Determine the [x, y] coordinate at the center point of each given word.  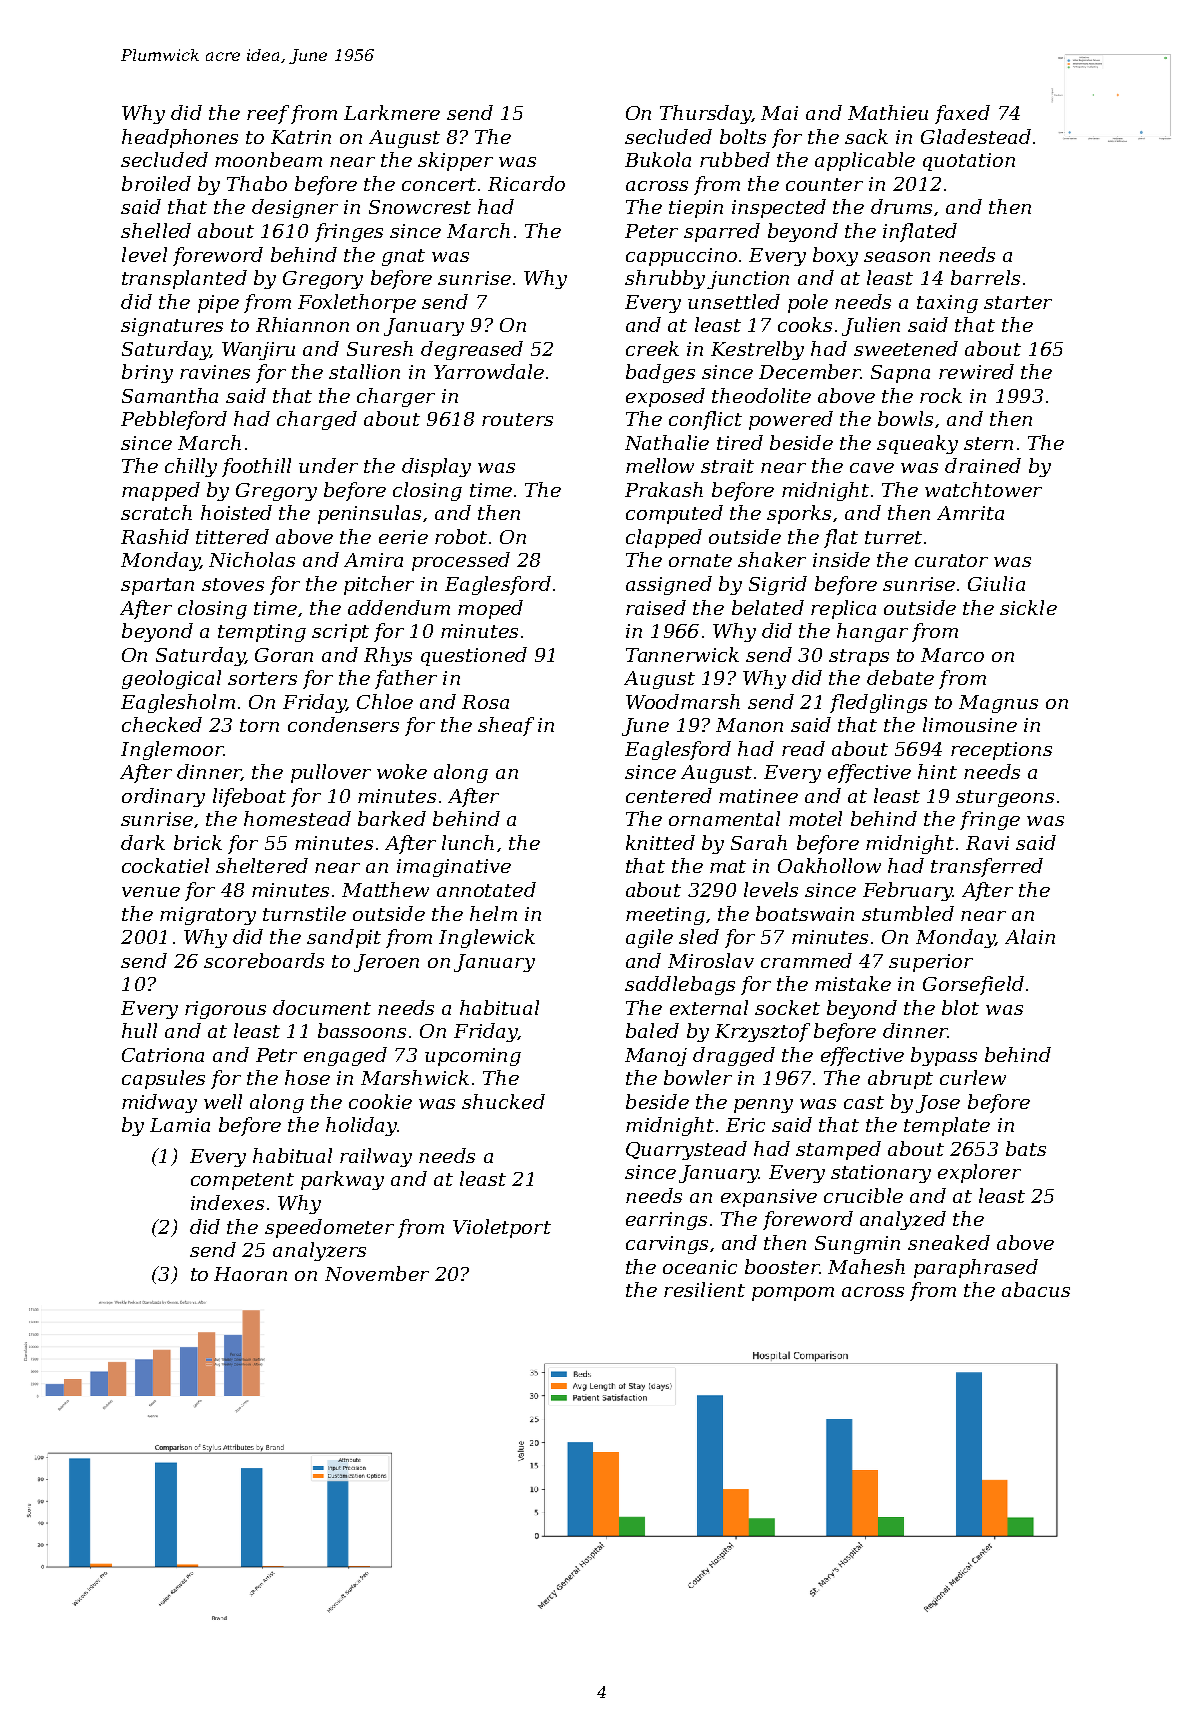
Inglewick [487, 938]
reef [268, 114]
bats [1026, 1148]
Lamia [180, 1125]
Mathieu [888, 112]
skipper [455, 161]
